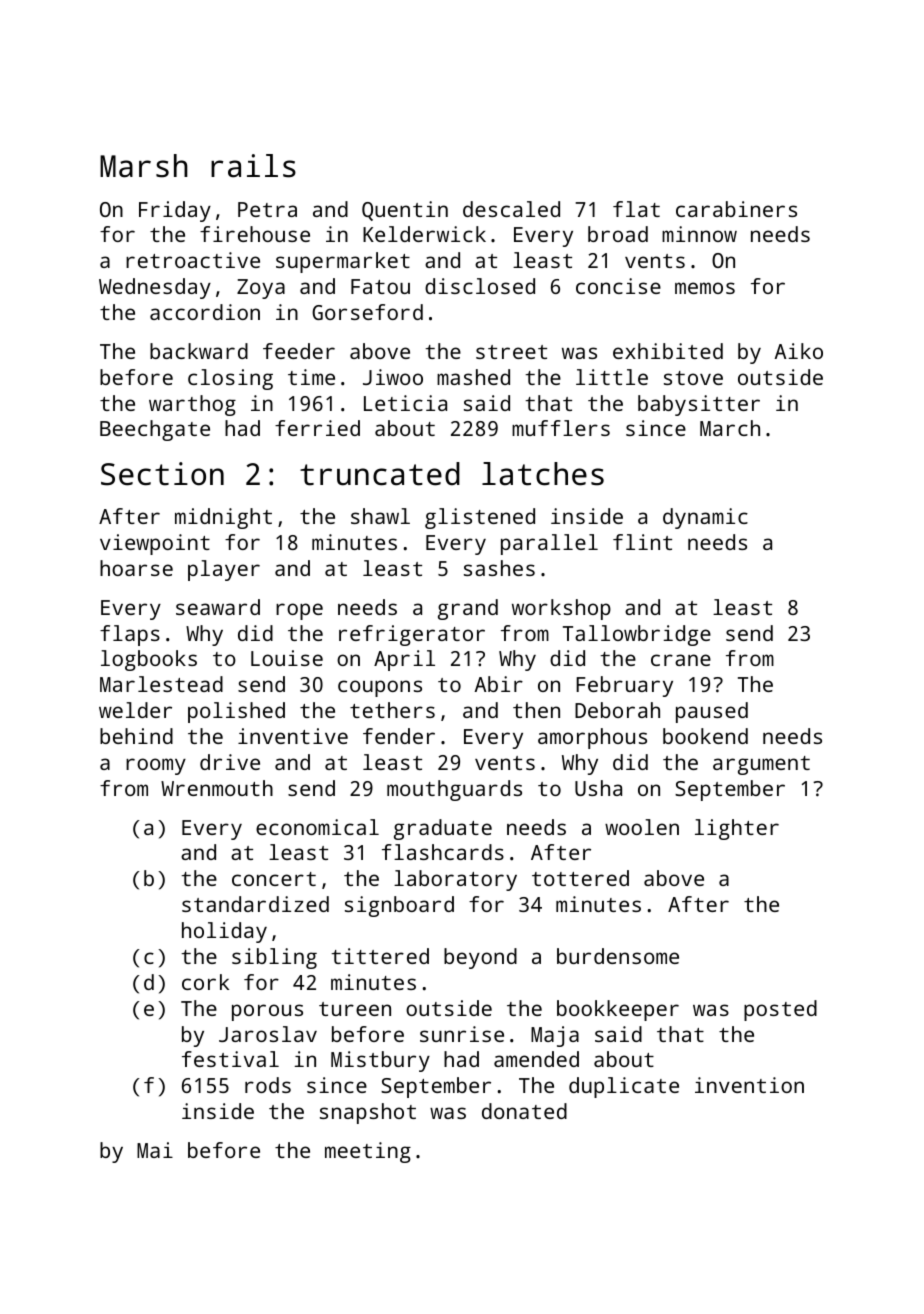  I want to click on Aiko, so click(799, 351).
